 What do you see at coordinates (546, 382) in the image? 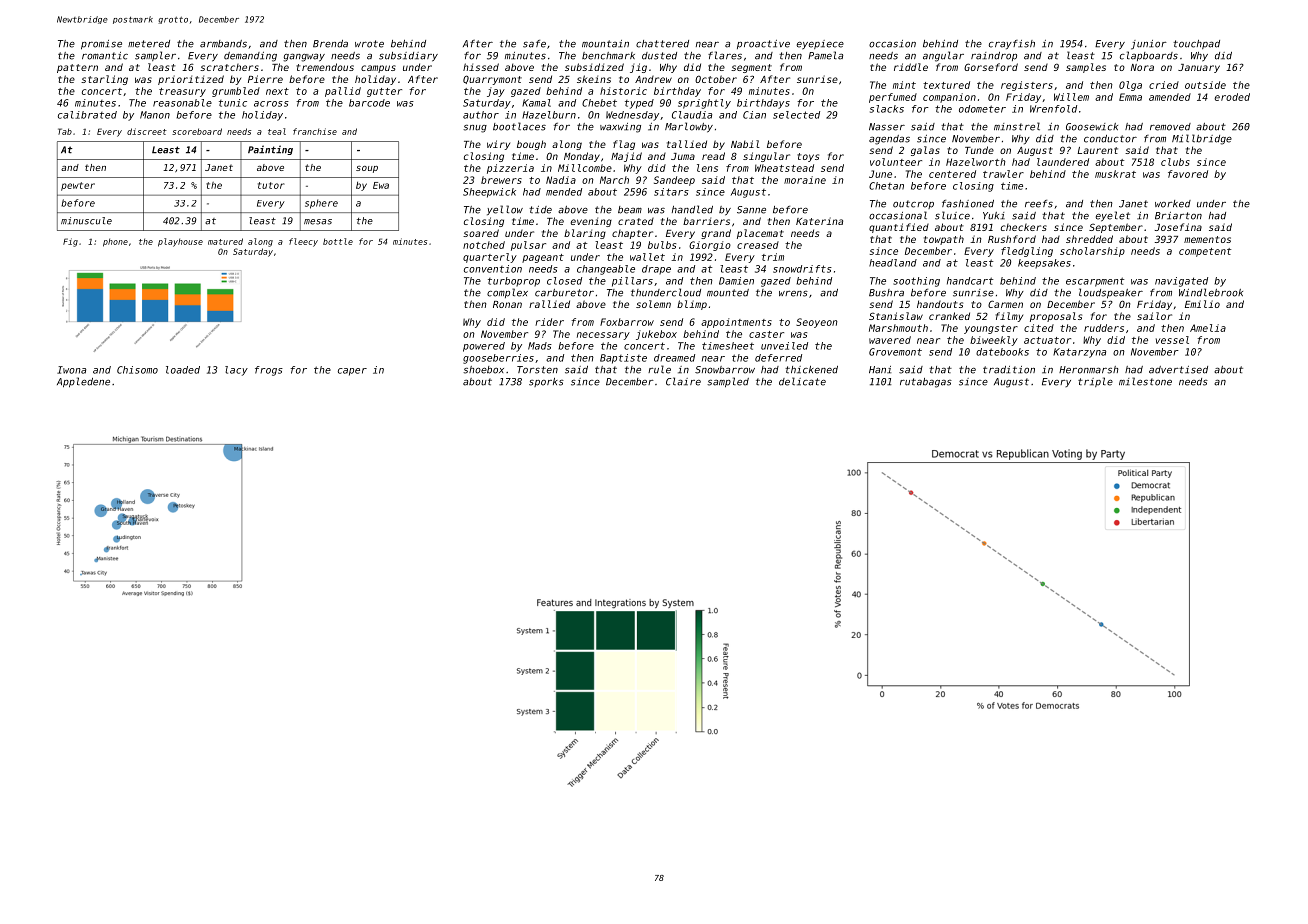
I see `sporks` at bounding box center [546, 382].
